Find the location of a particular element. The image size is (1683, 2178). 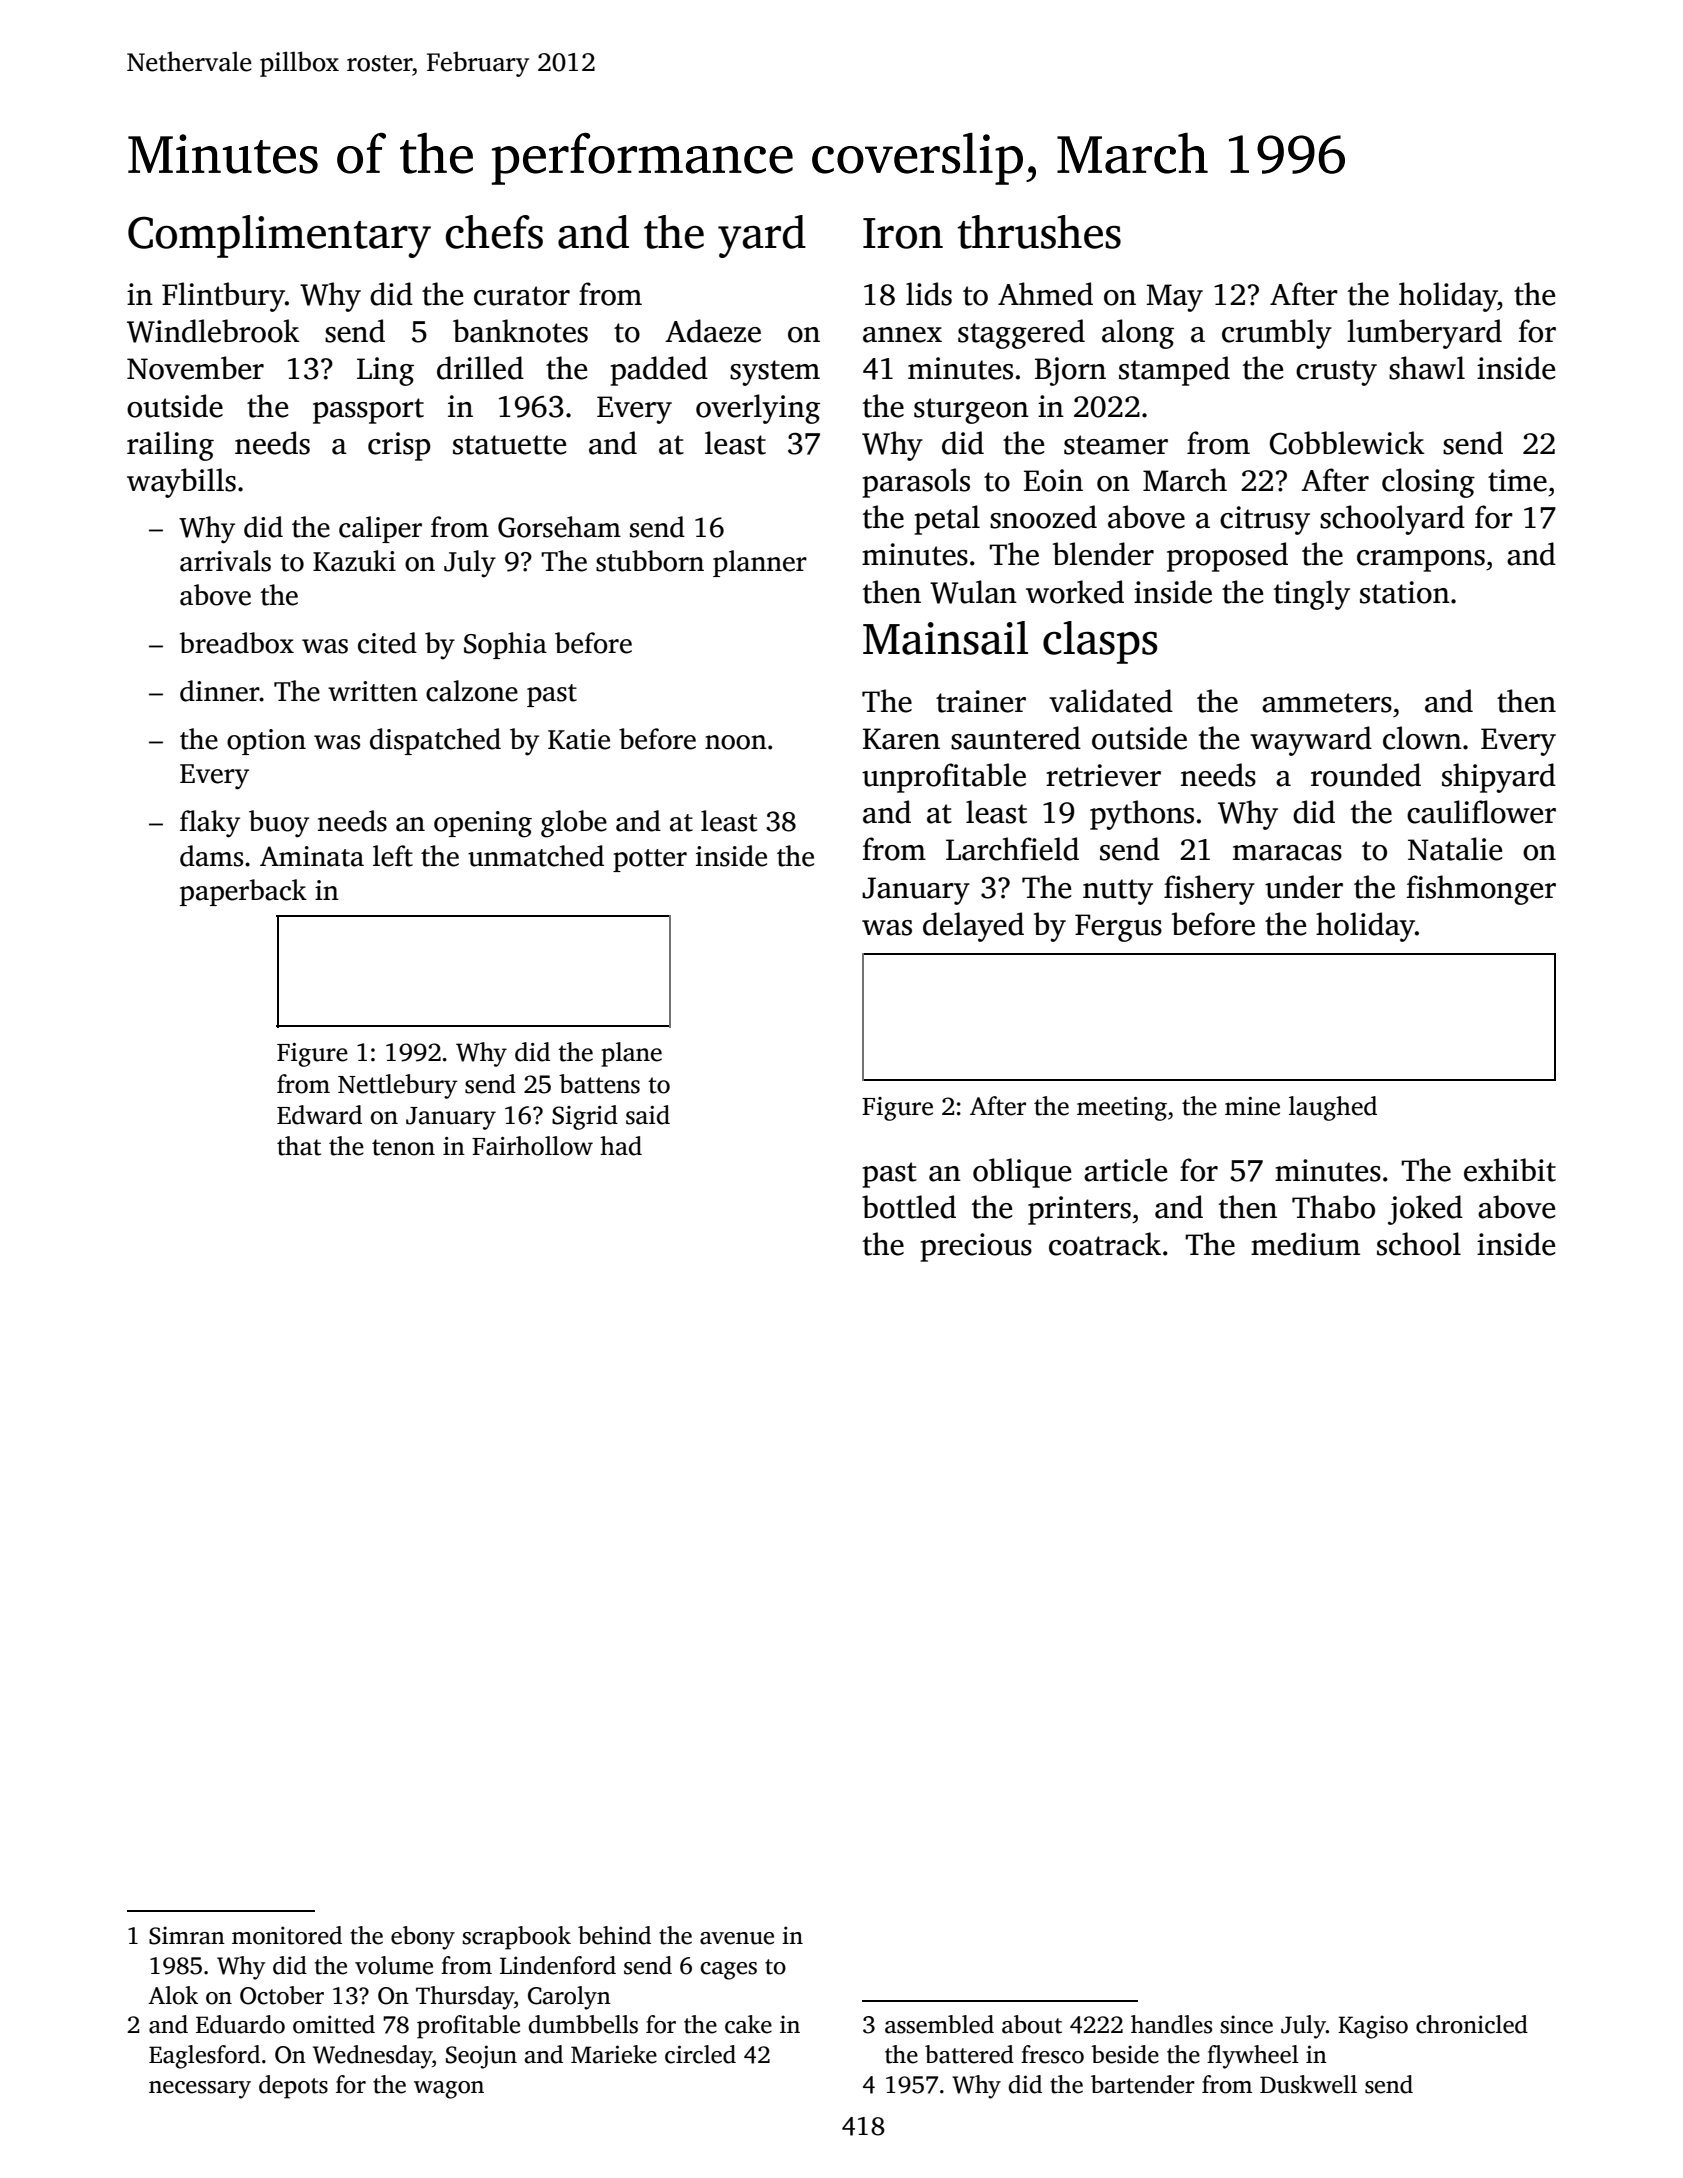

Bjorn is located at coordinates (1070, 371).
